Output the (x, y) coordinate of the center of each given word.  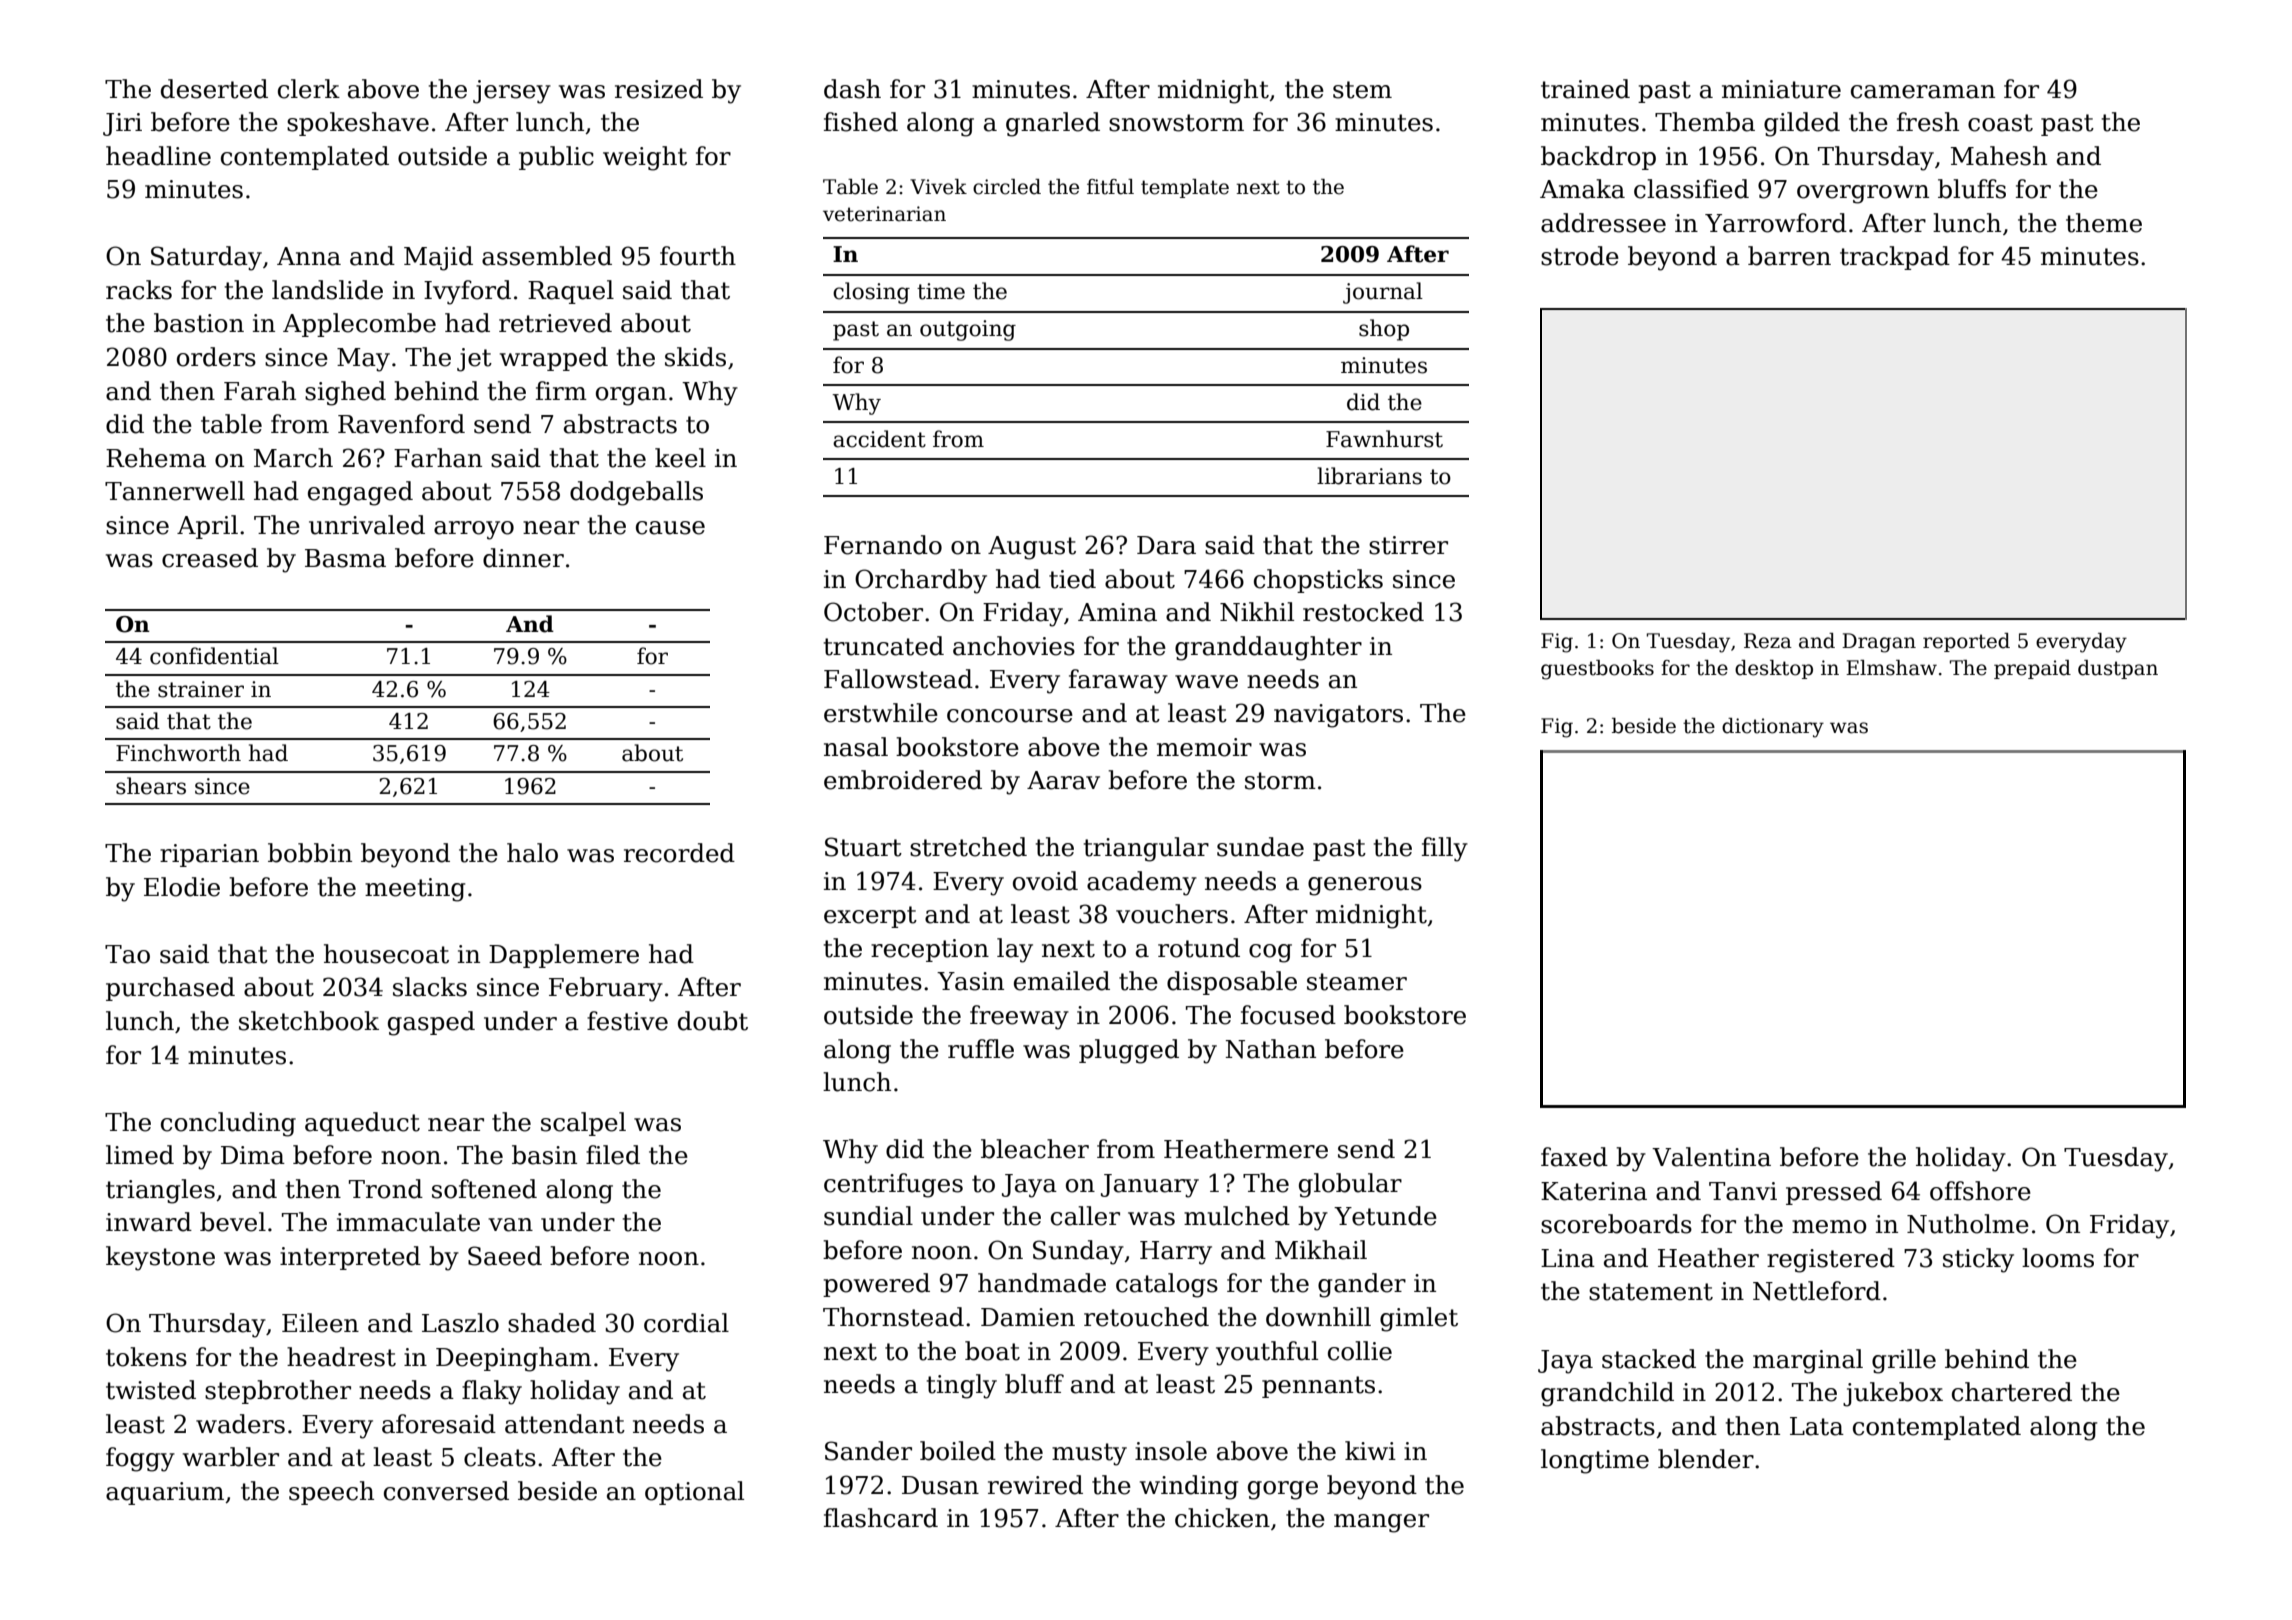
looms (2058, 1258)
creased (210, 558)
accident (879, 439)
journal (1383, 293)
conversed (446, 1491)
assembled (547, 256)
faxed (1574, 1157)
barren (1789, 256)
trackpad (1895, 258)
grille (1904, 1361)
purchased (170, 989)
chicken (1222, 1518)
